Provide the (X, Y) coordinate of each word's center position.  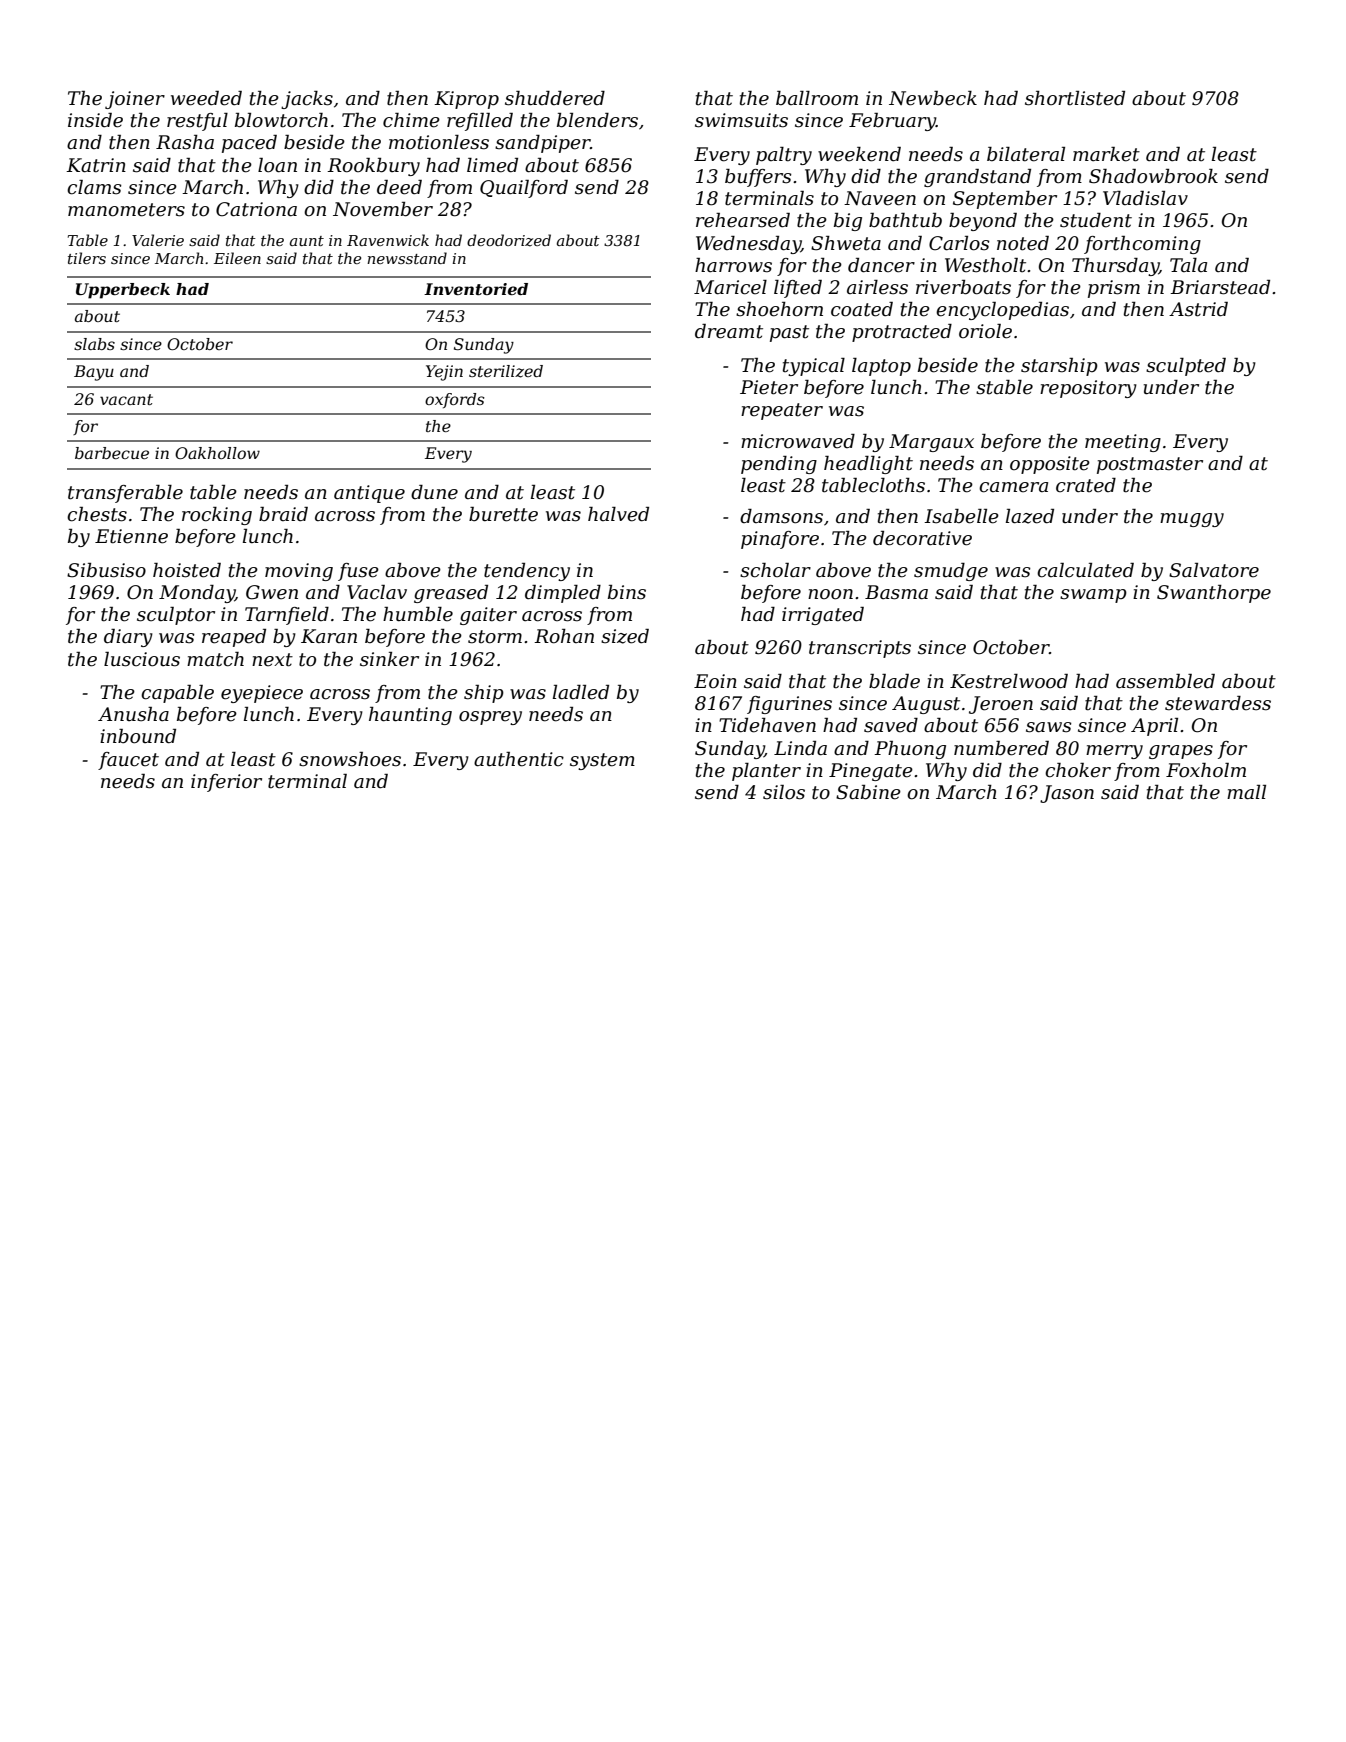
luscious (142, 659)
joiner (135, 100)
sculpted (1186, 367)
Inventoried (476, 289)
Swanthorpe (1214, 594)
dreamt (729, 331)
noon (830, 594)
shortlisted (1075, 98)
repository (1088, 389)
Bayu (94, 373)
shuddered (555, 98)
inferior (226, 783)
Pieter (769, 387)
